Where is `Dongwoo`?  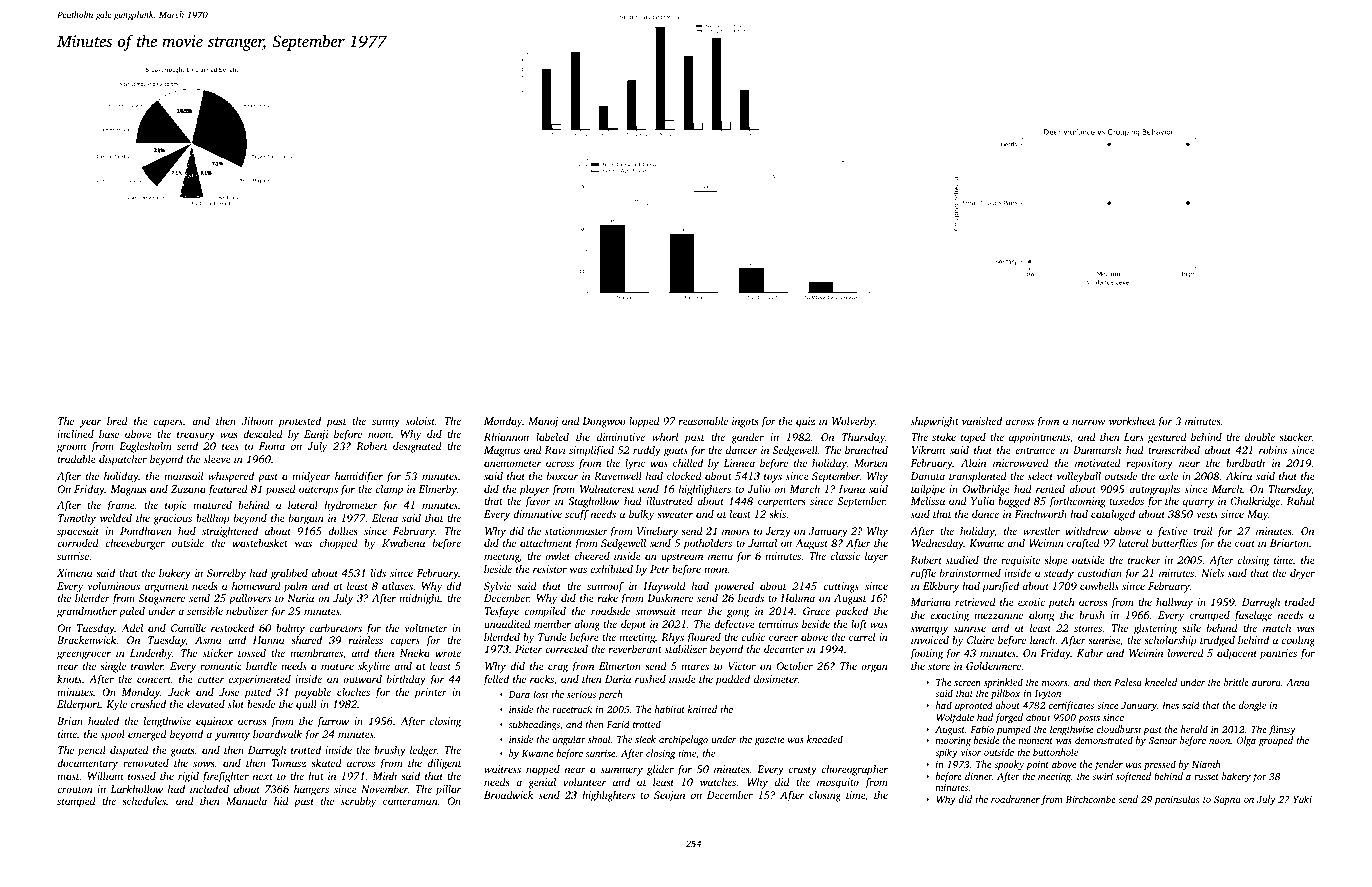 Dongwoo is located at coordinates (604, 422).
